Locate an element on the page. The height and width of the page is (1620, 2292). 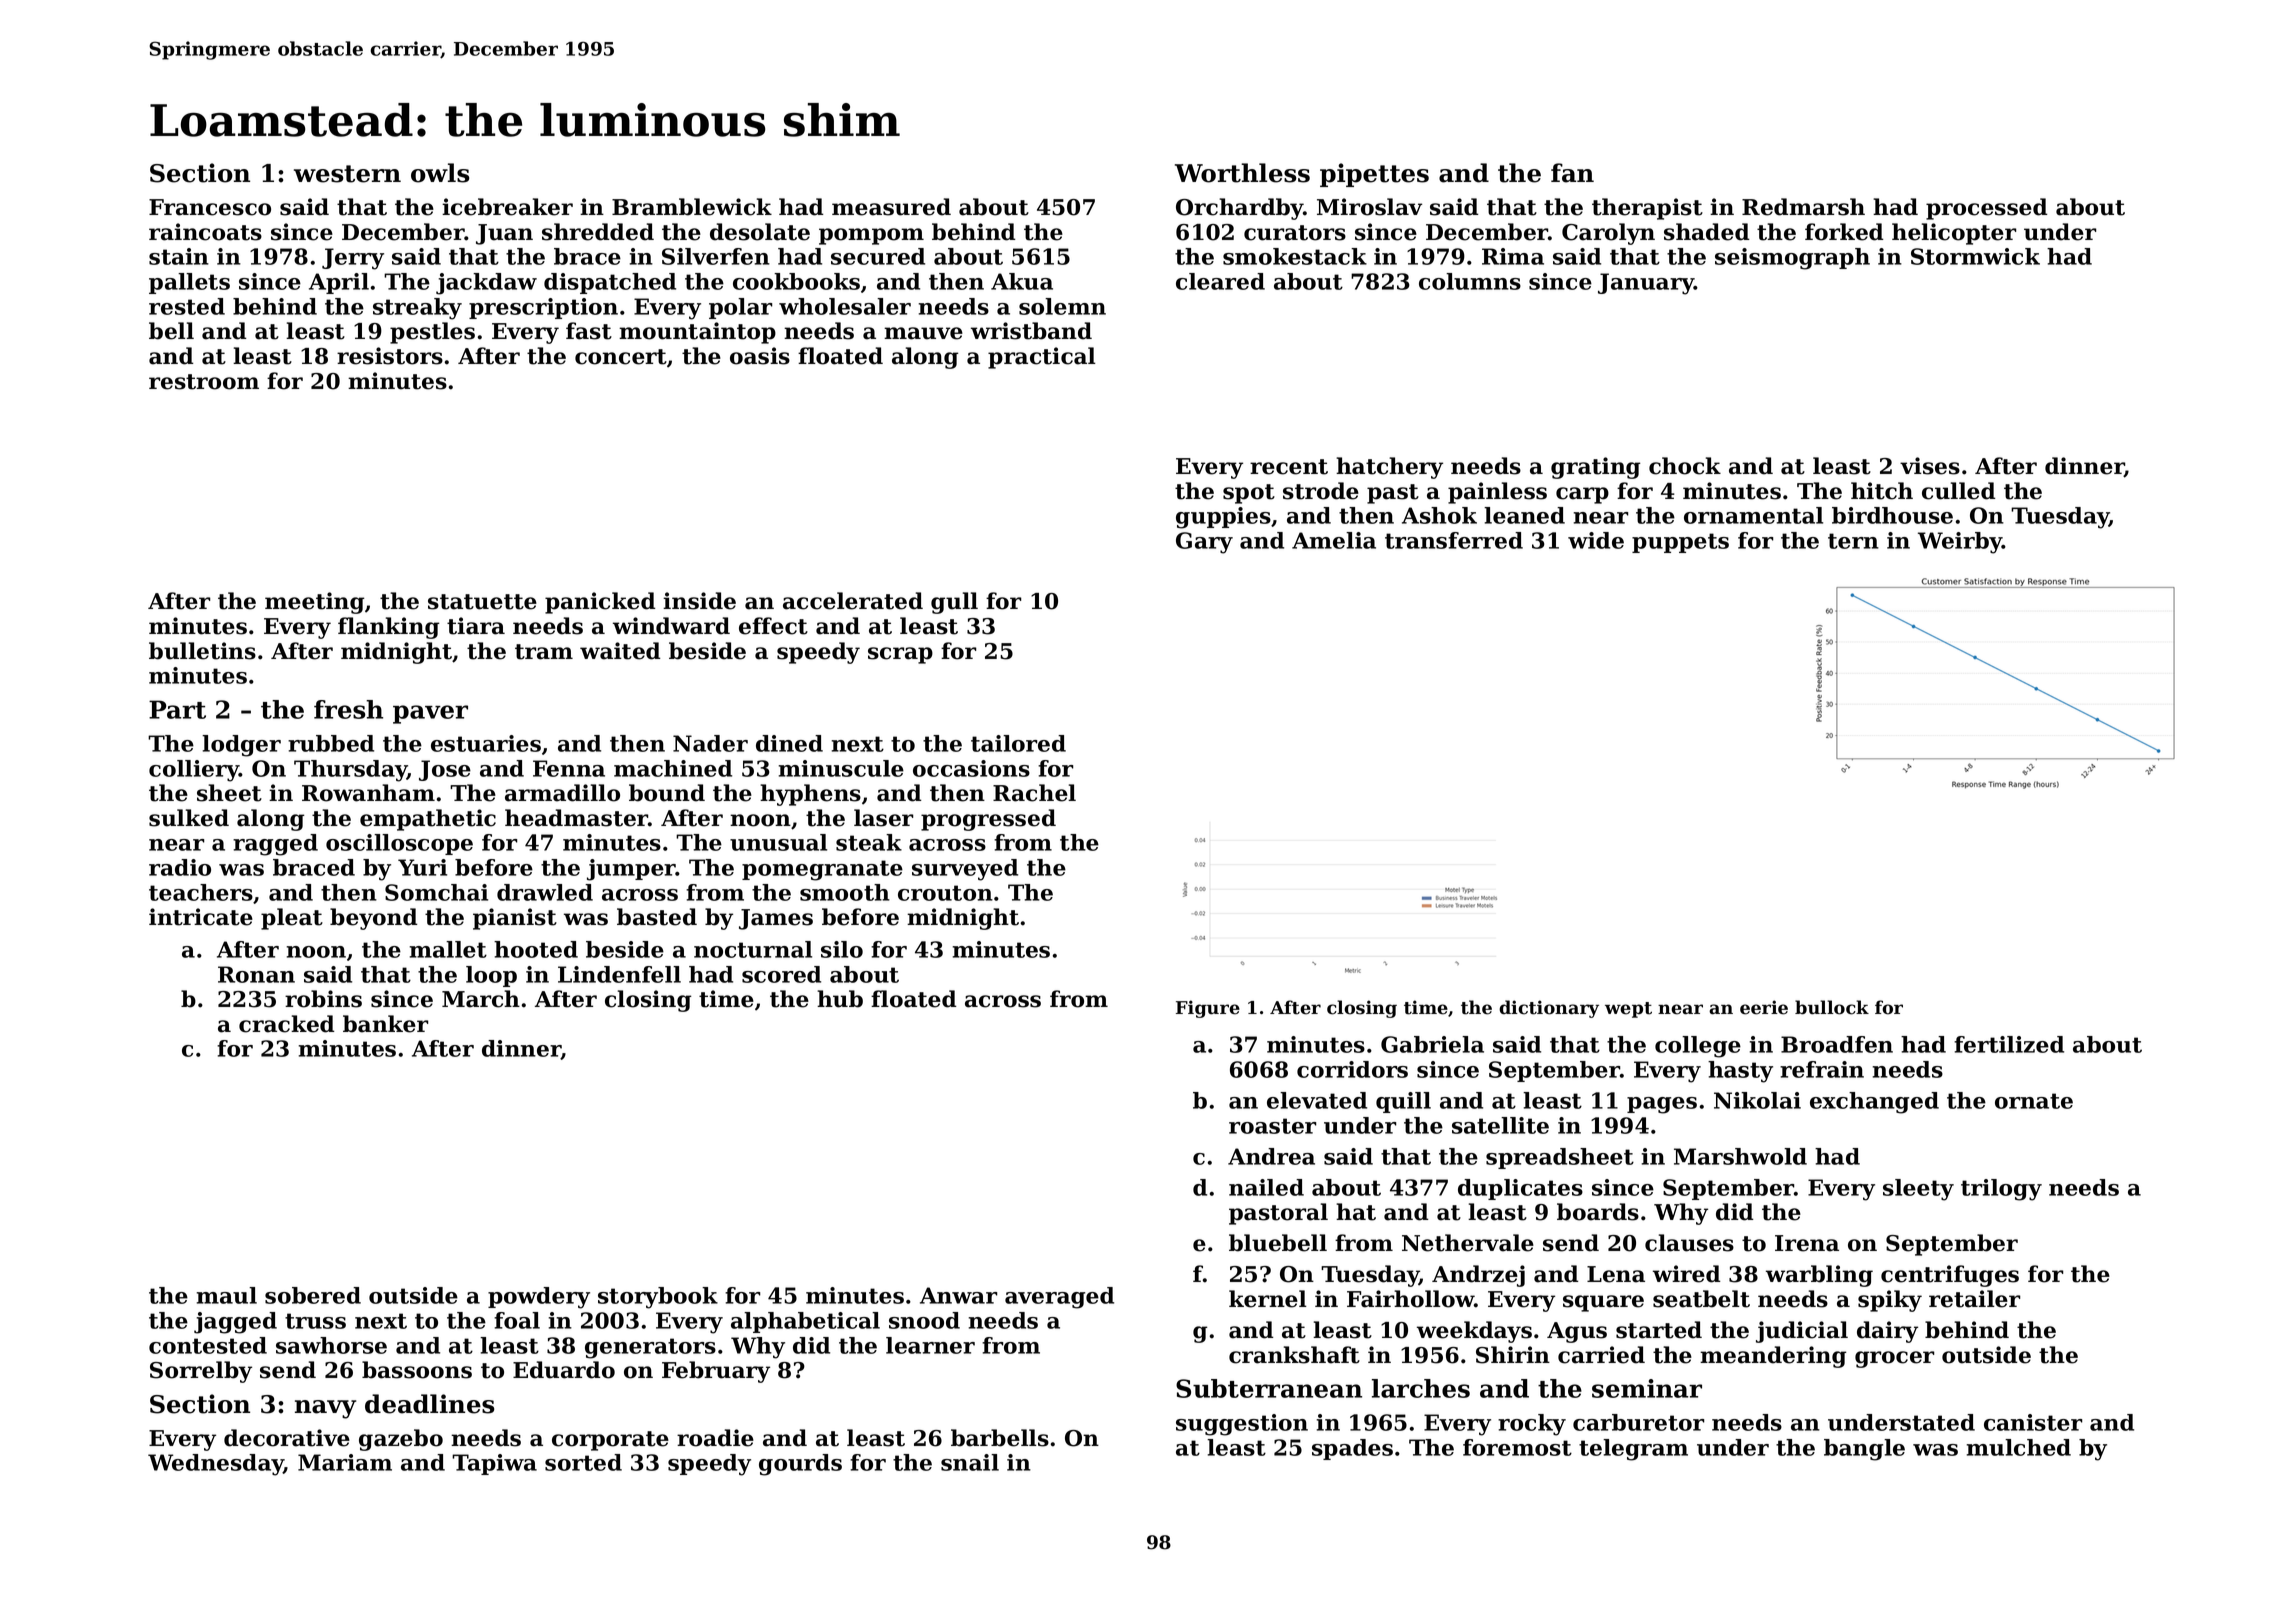
bullock is located at coordinates (1832, 1007).
